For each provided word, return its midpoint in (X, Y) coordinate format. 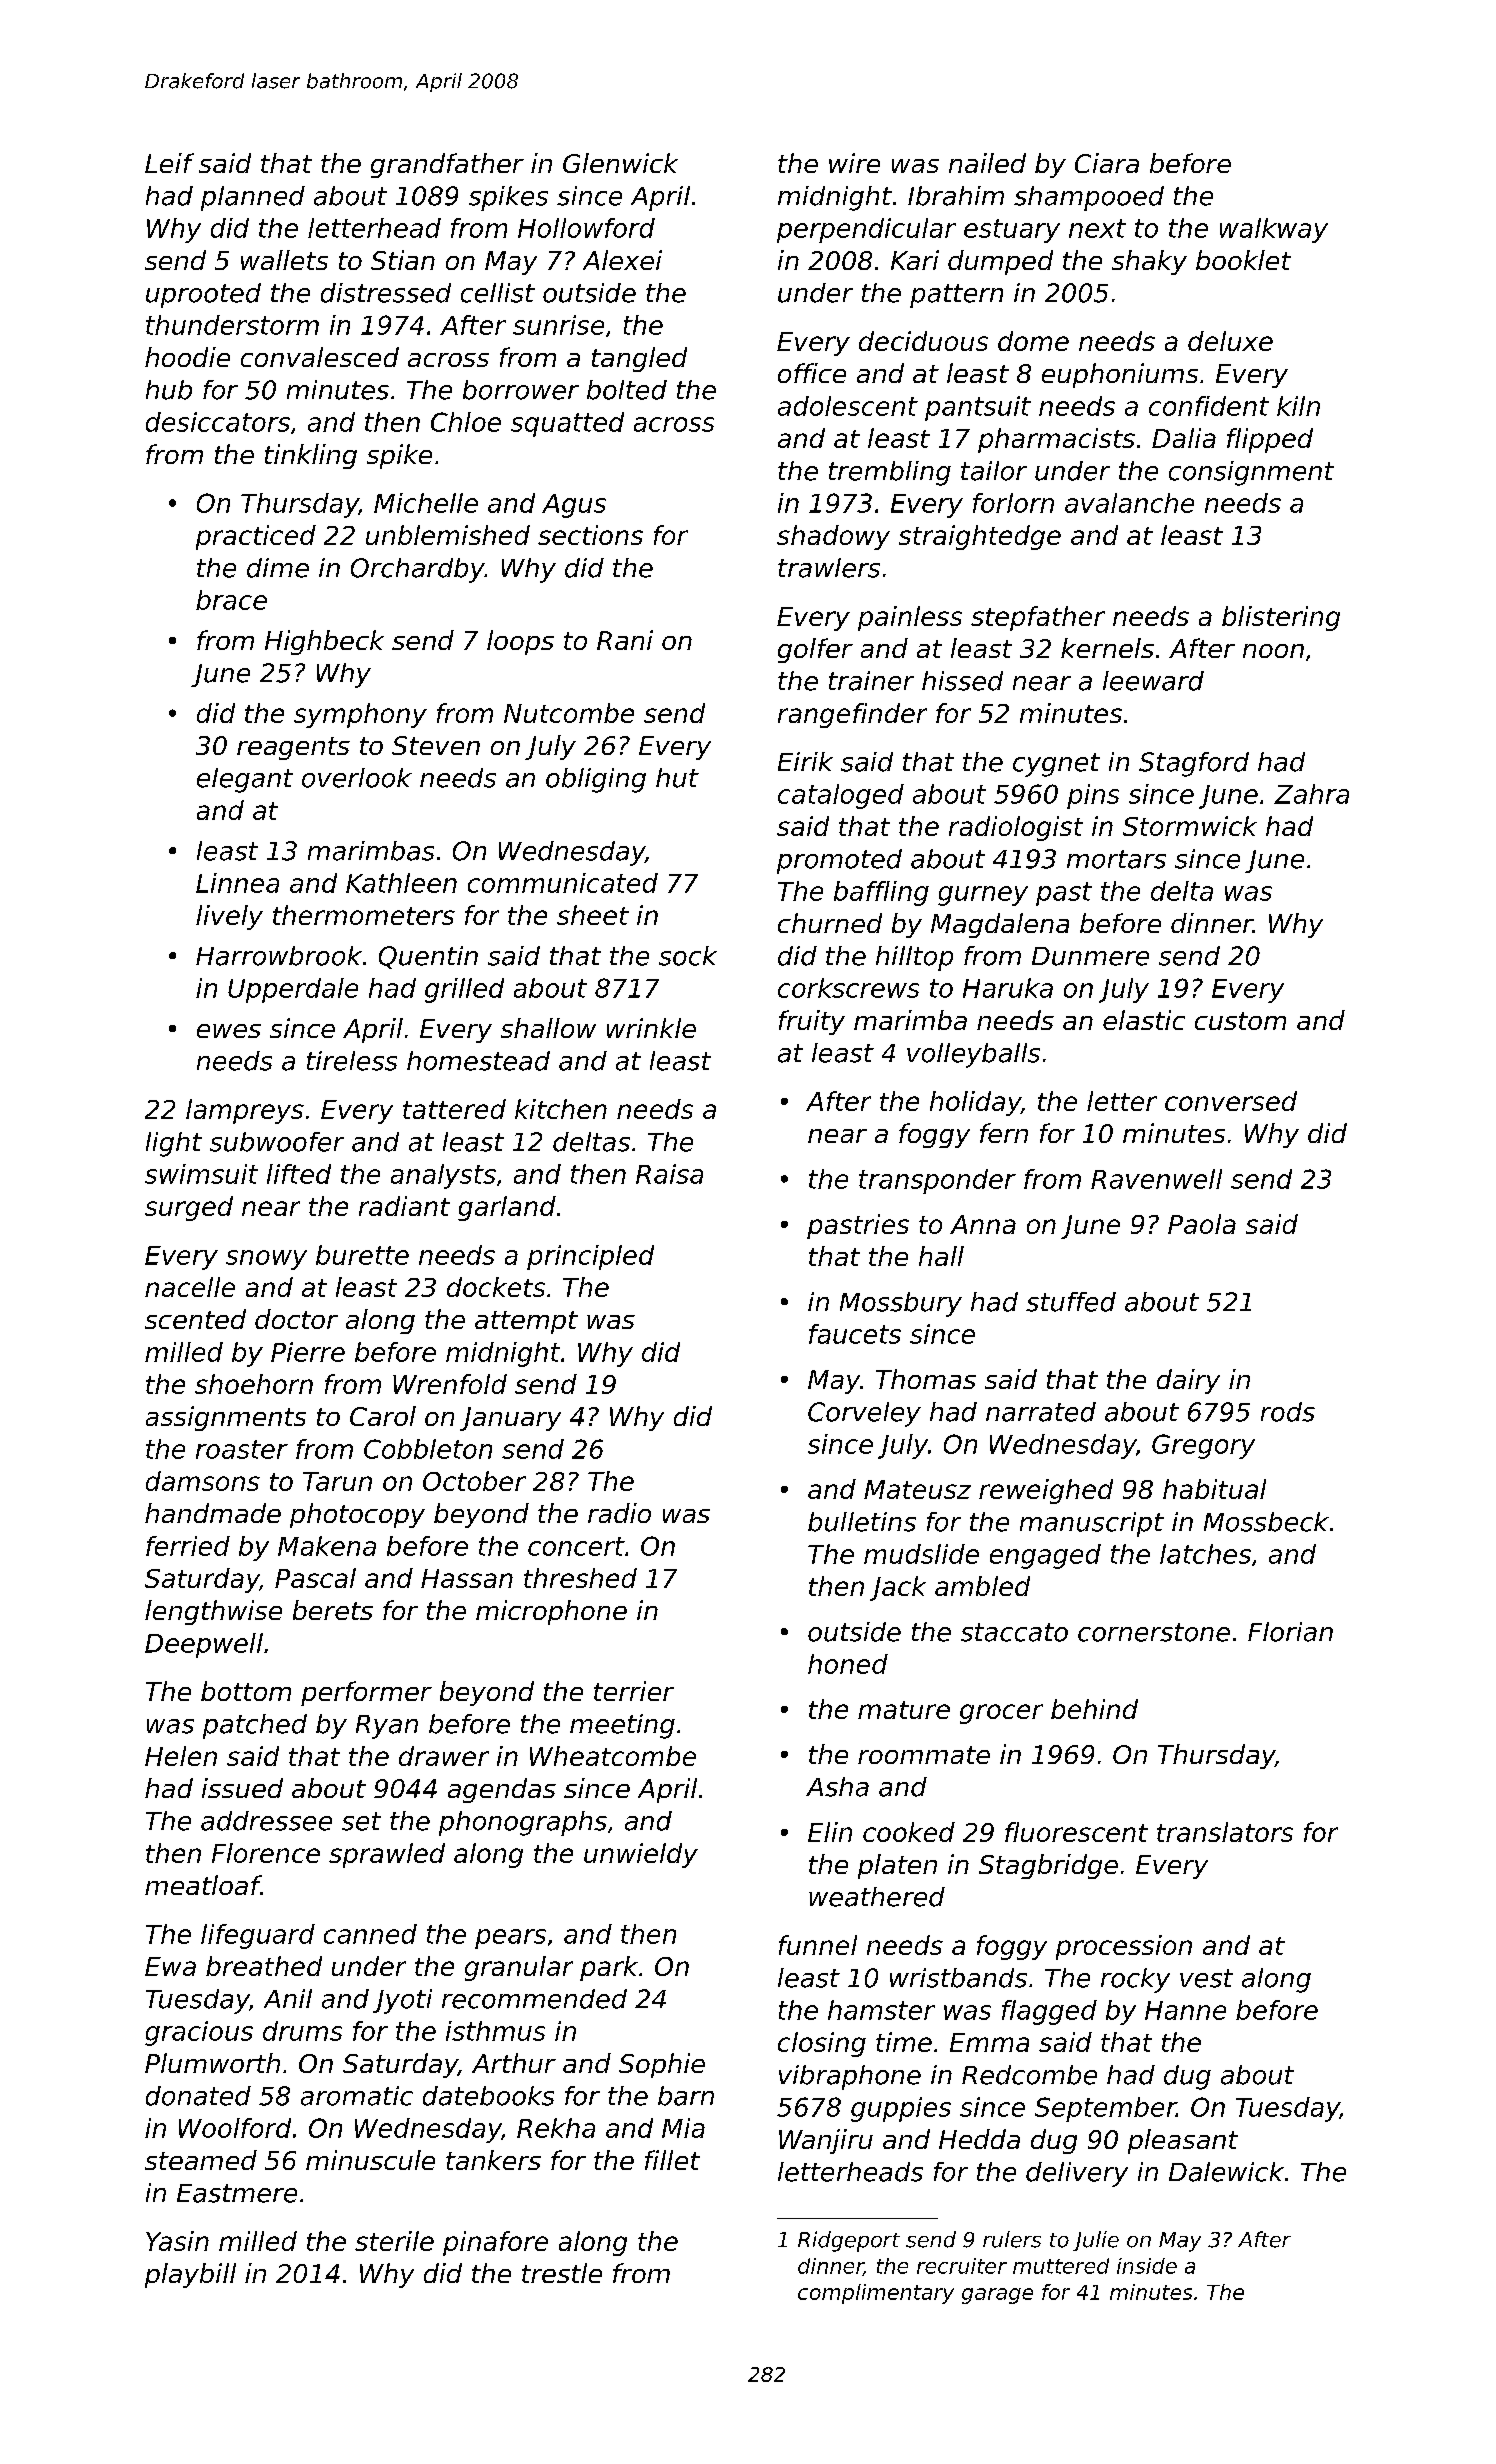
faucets (855, 1334)
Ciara (1107, 163)
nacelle (190, 1287)
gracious (199, 2033)
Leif (169, 163)
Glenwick (620, 163)
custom (1240, 1021)
